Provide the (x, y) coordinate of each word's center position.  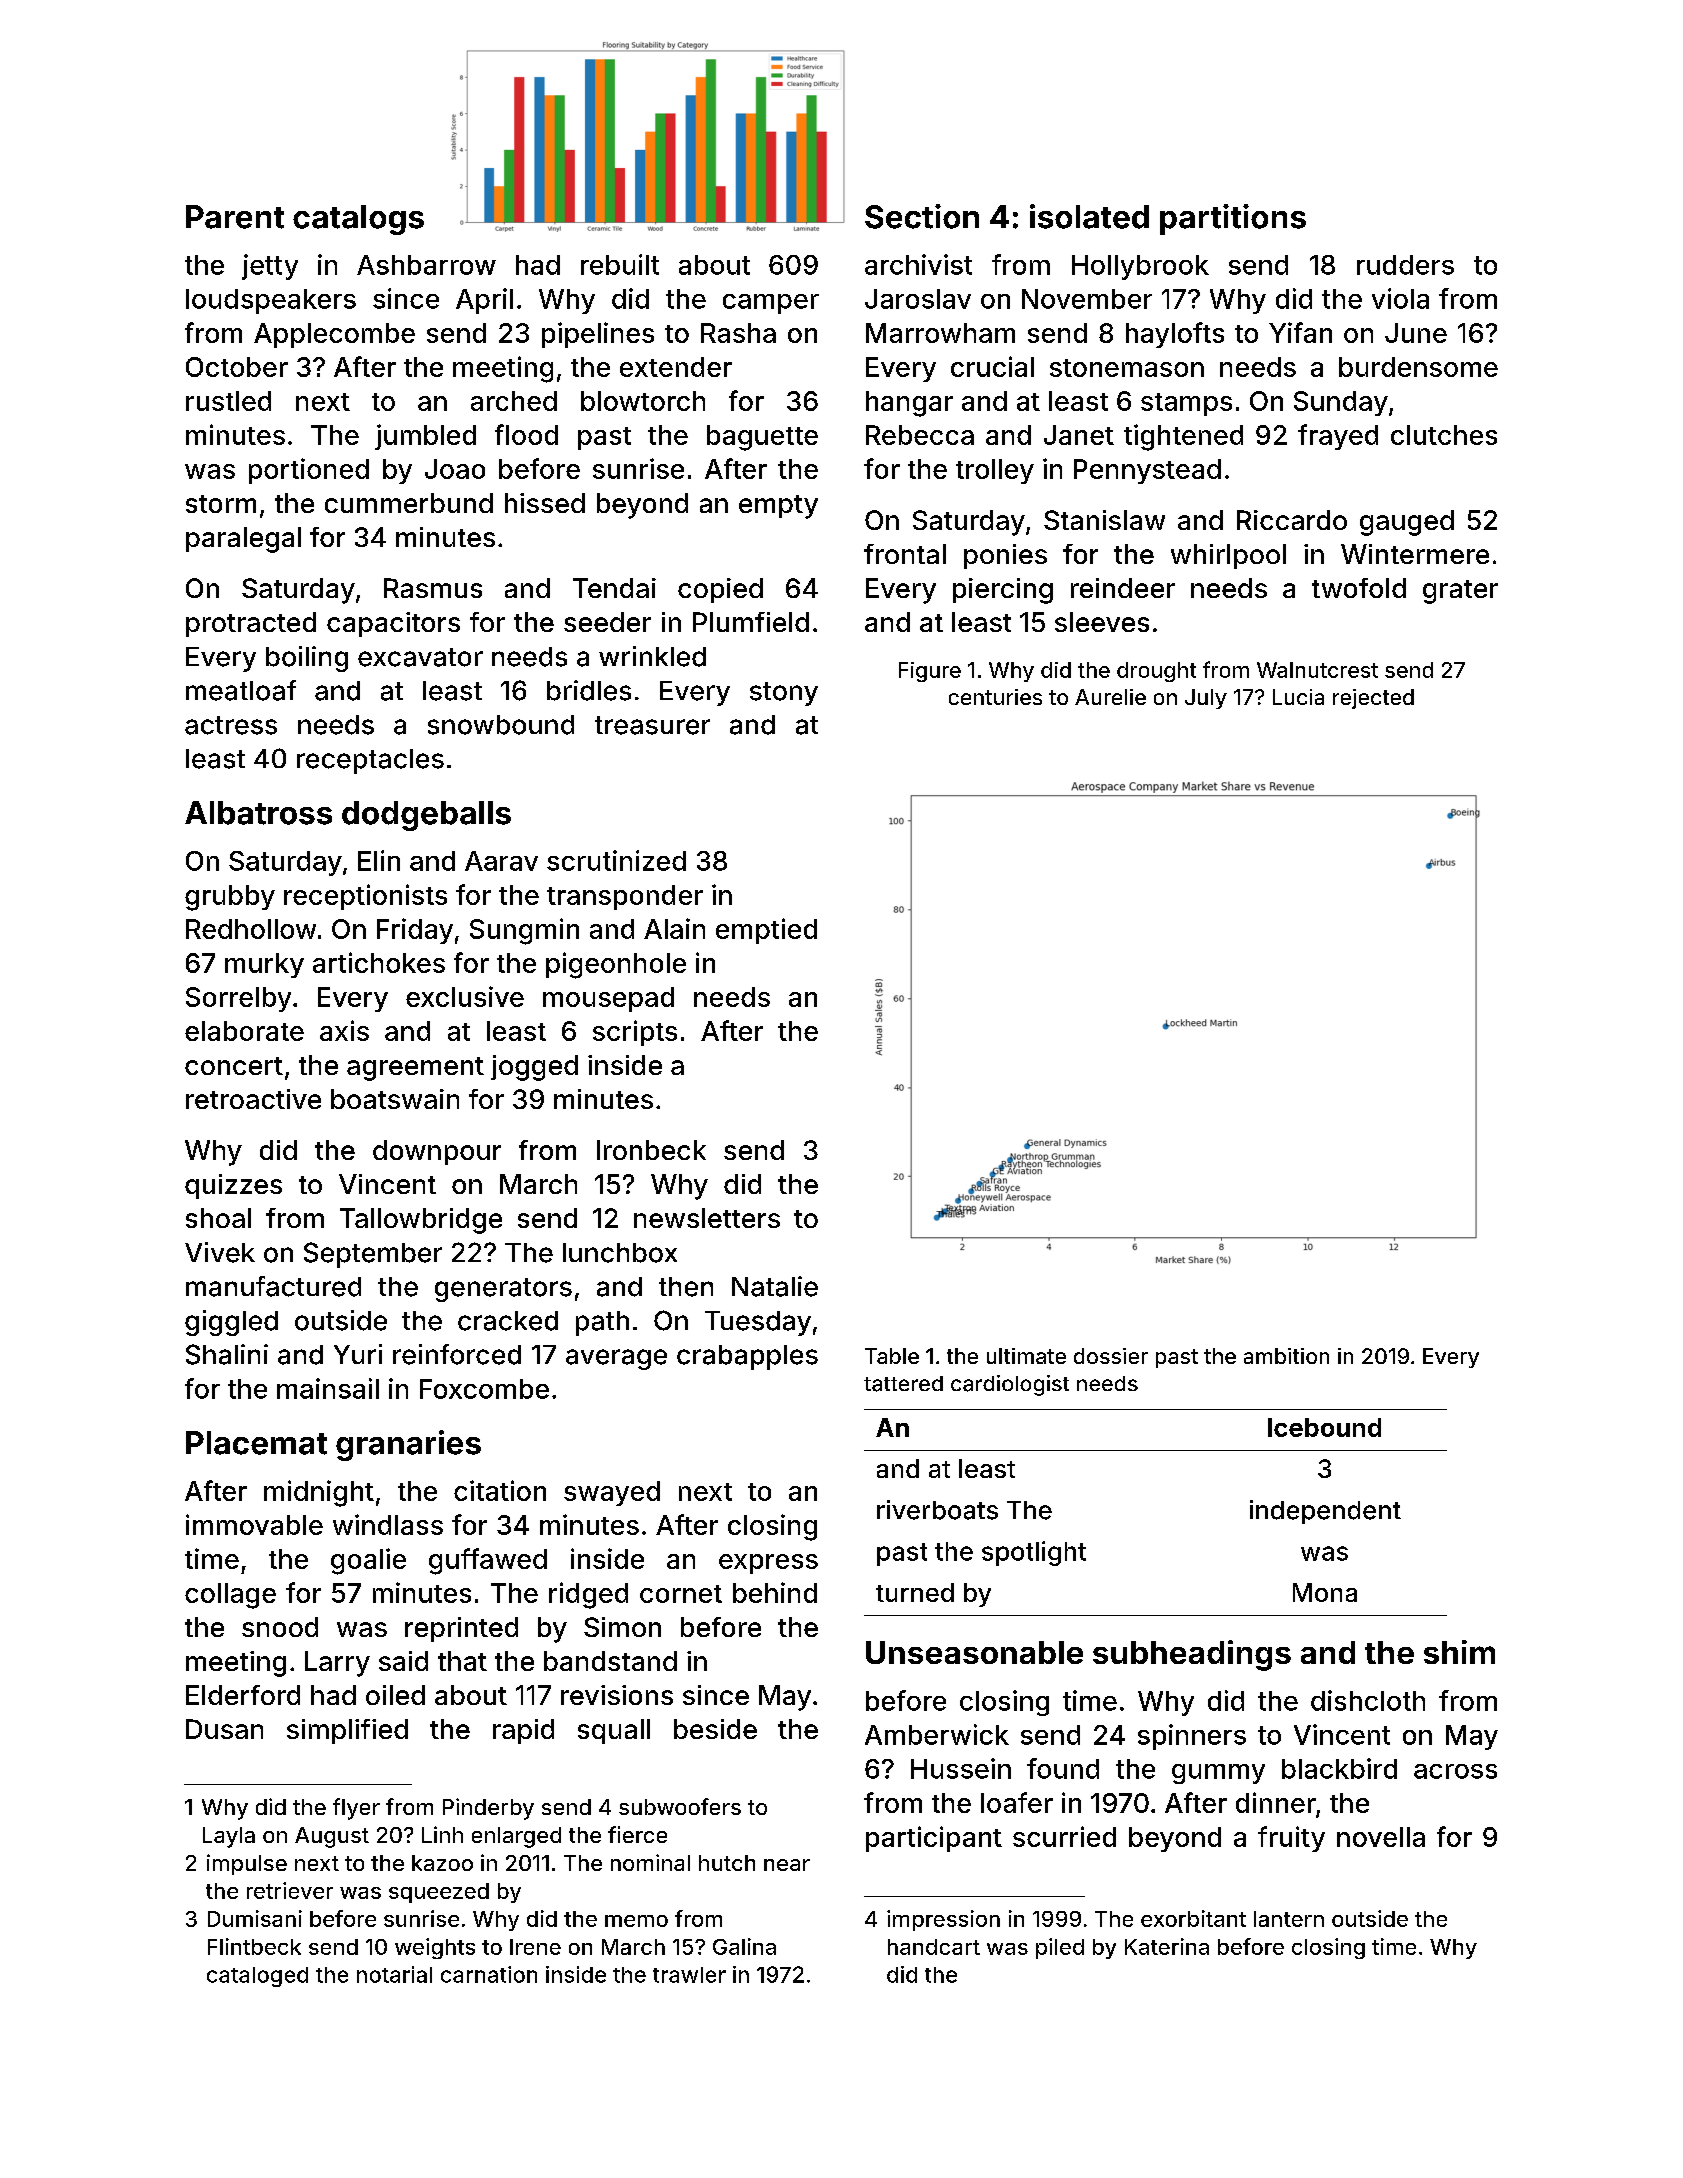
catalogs (358, 220)
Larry (337, 1664)
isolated (1089, 216)
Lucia (1298, 697)
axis (344, 1030)
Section (922, 216)
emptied (766, 931)
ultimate (1026, 1356)
